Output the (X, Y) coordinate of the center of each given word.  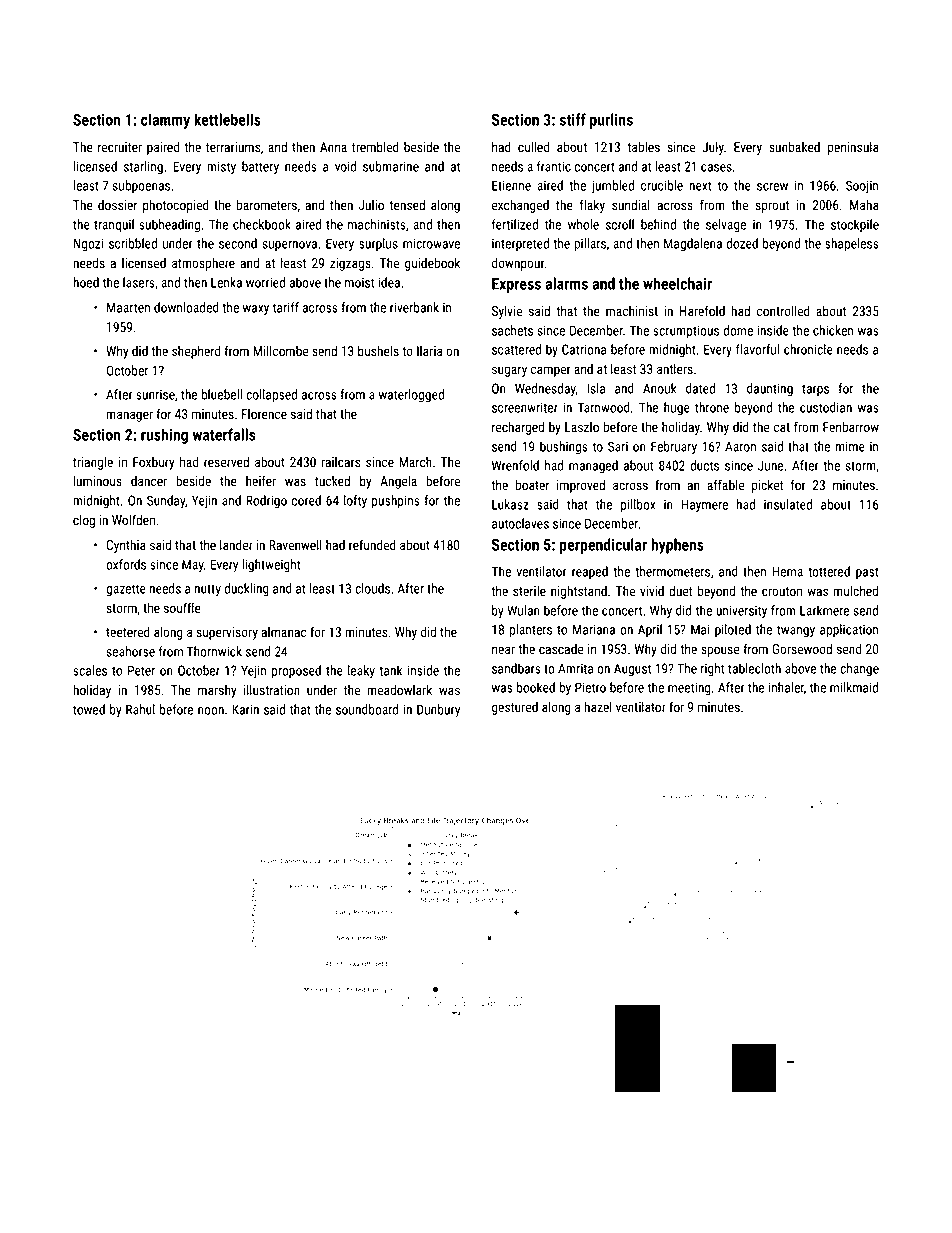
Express (516, 285)
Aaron (740, 446)
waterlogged (411, 396)
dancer (149, 481)
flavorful (757, 349)
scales (90, 670)
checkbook (262, 224)
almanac (284, 632)
